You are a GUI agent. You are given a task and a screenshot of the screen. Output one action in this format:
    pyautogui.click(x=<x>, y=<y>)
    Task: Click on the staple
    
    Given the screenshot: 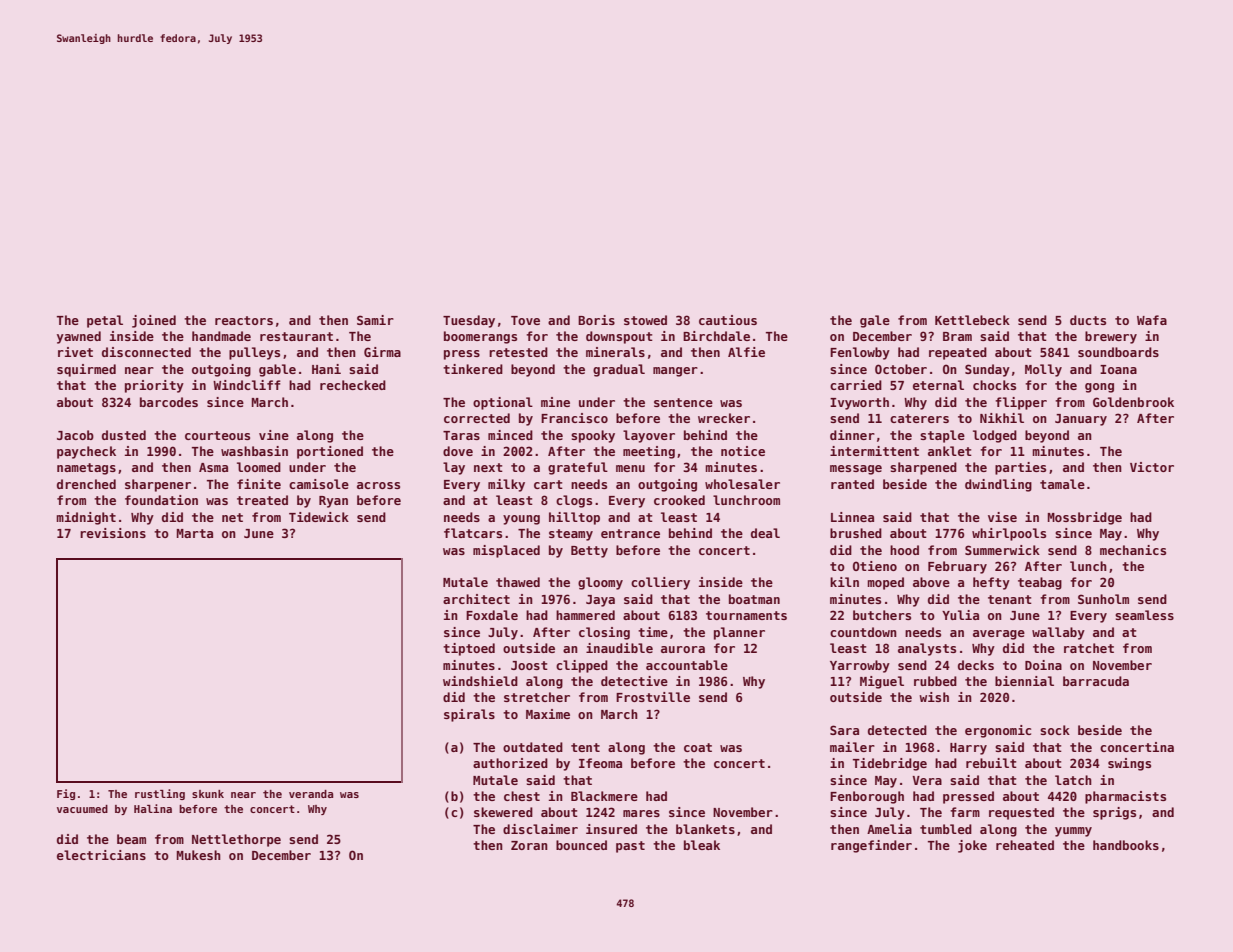 What is the action you would take?
    pyautogui.click(x=942, y=436)
